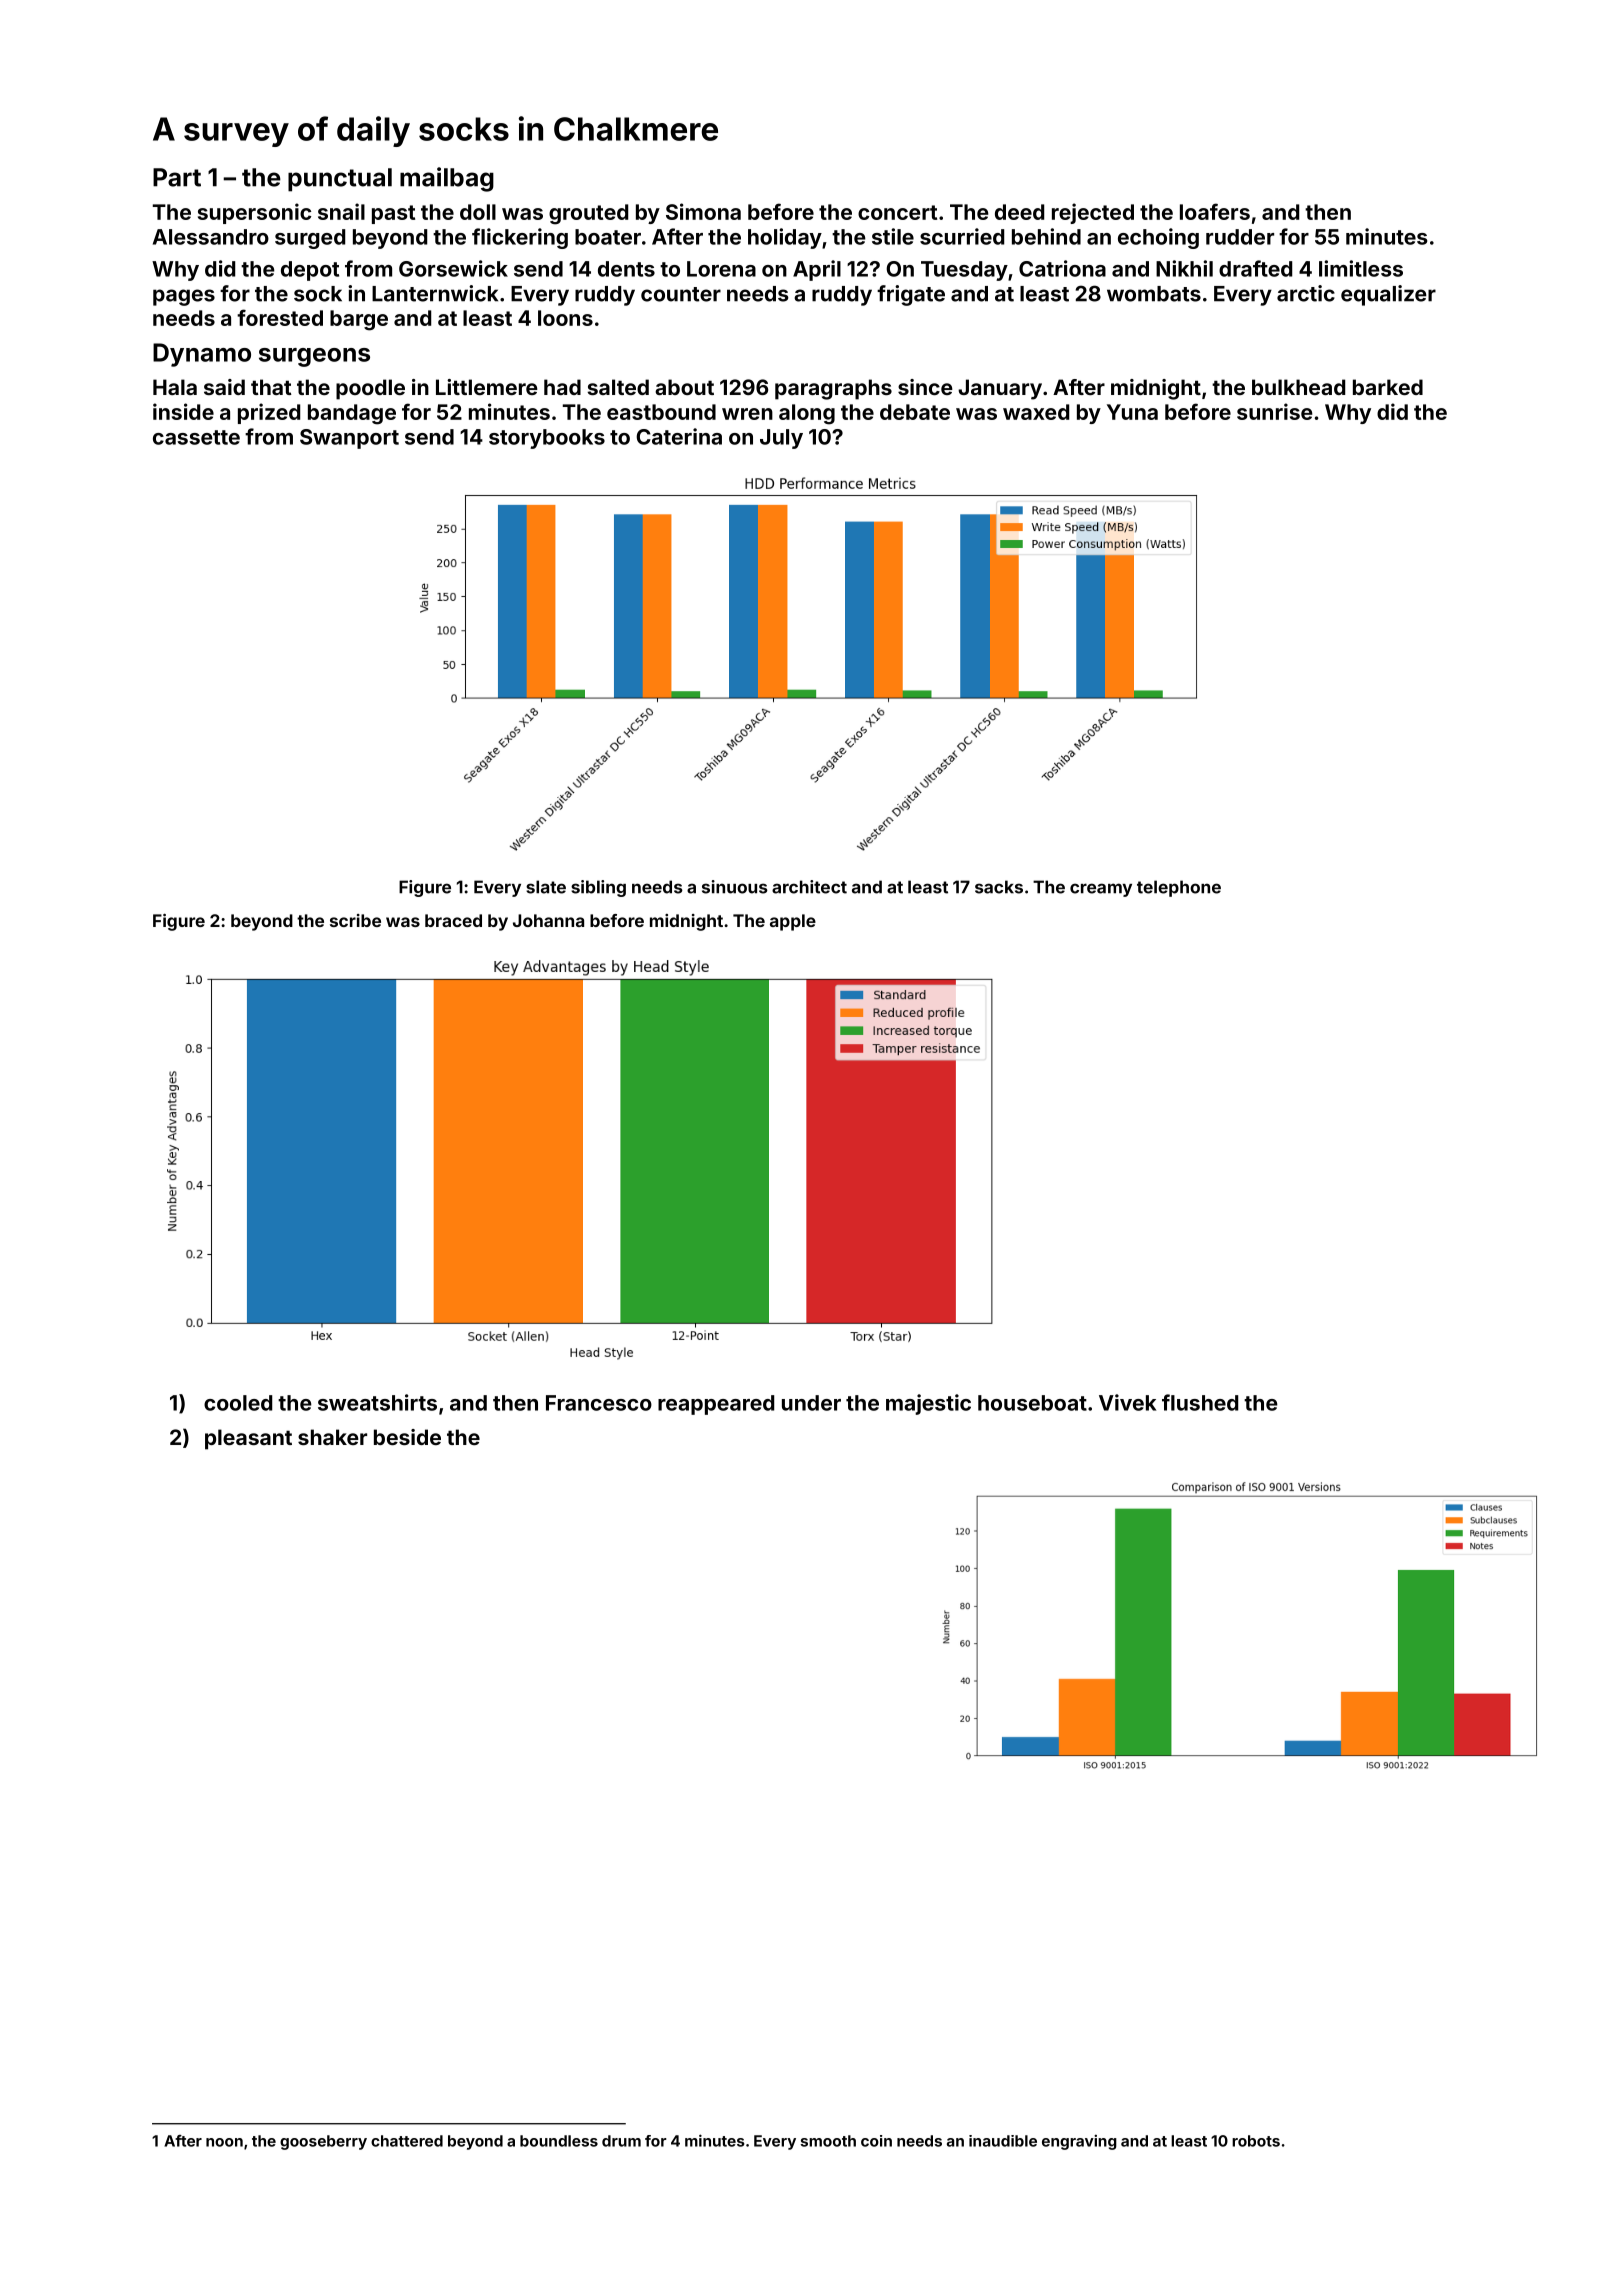  Describe the element at coordinates (1003, 2141) in the page. I see `inaudible` at that location.
